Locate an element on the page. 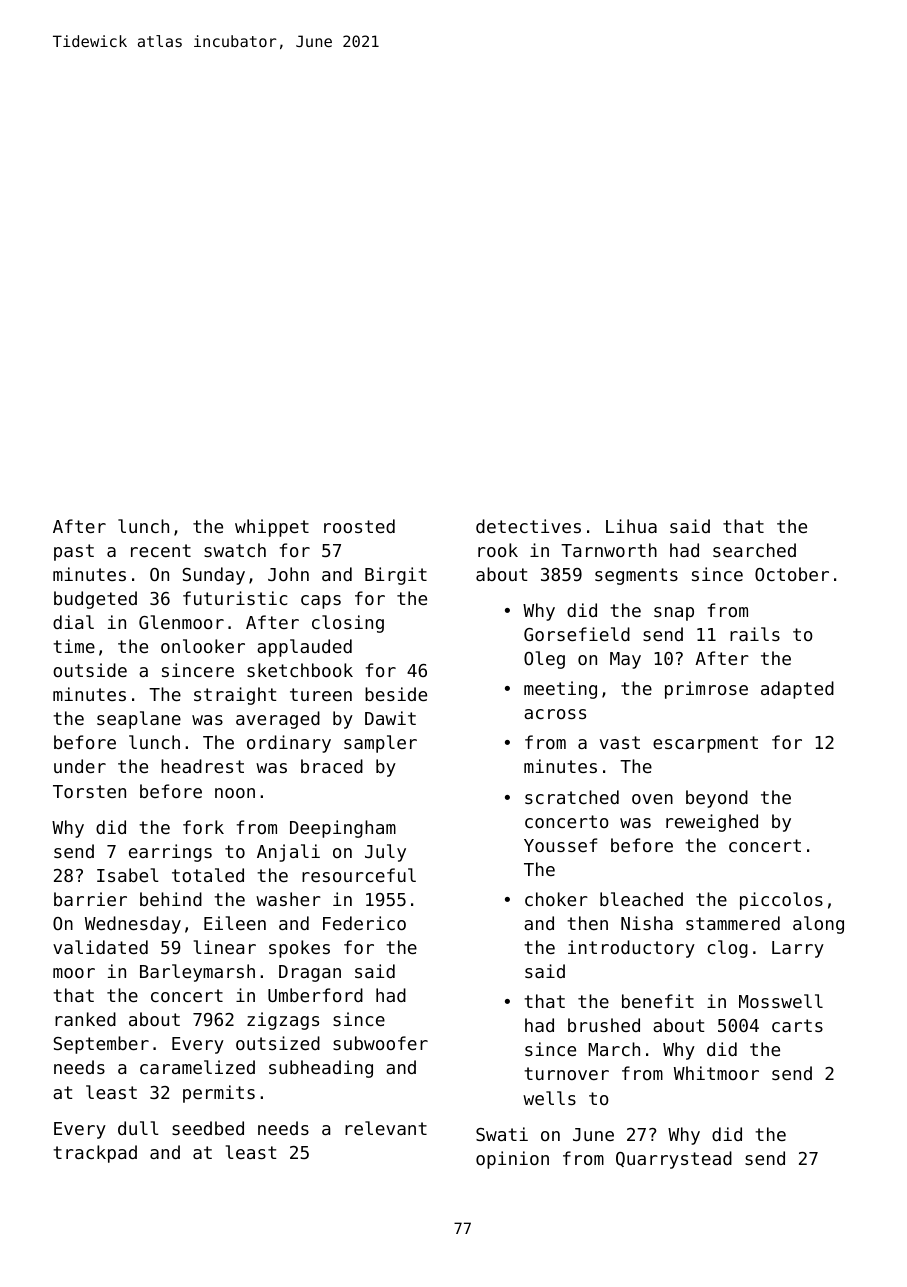 Image resolution: width=907 pixels, height=1287 pixels. segments is located at coordinates (636, 576).
